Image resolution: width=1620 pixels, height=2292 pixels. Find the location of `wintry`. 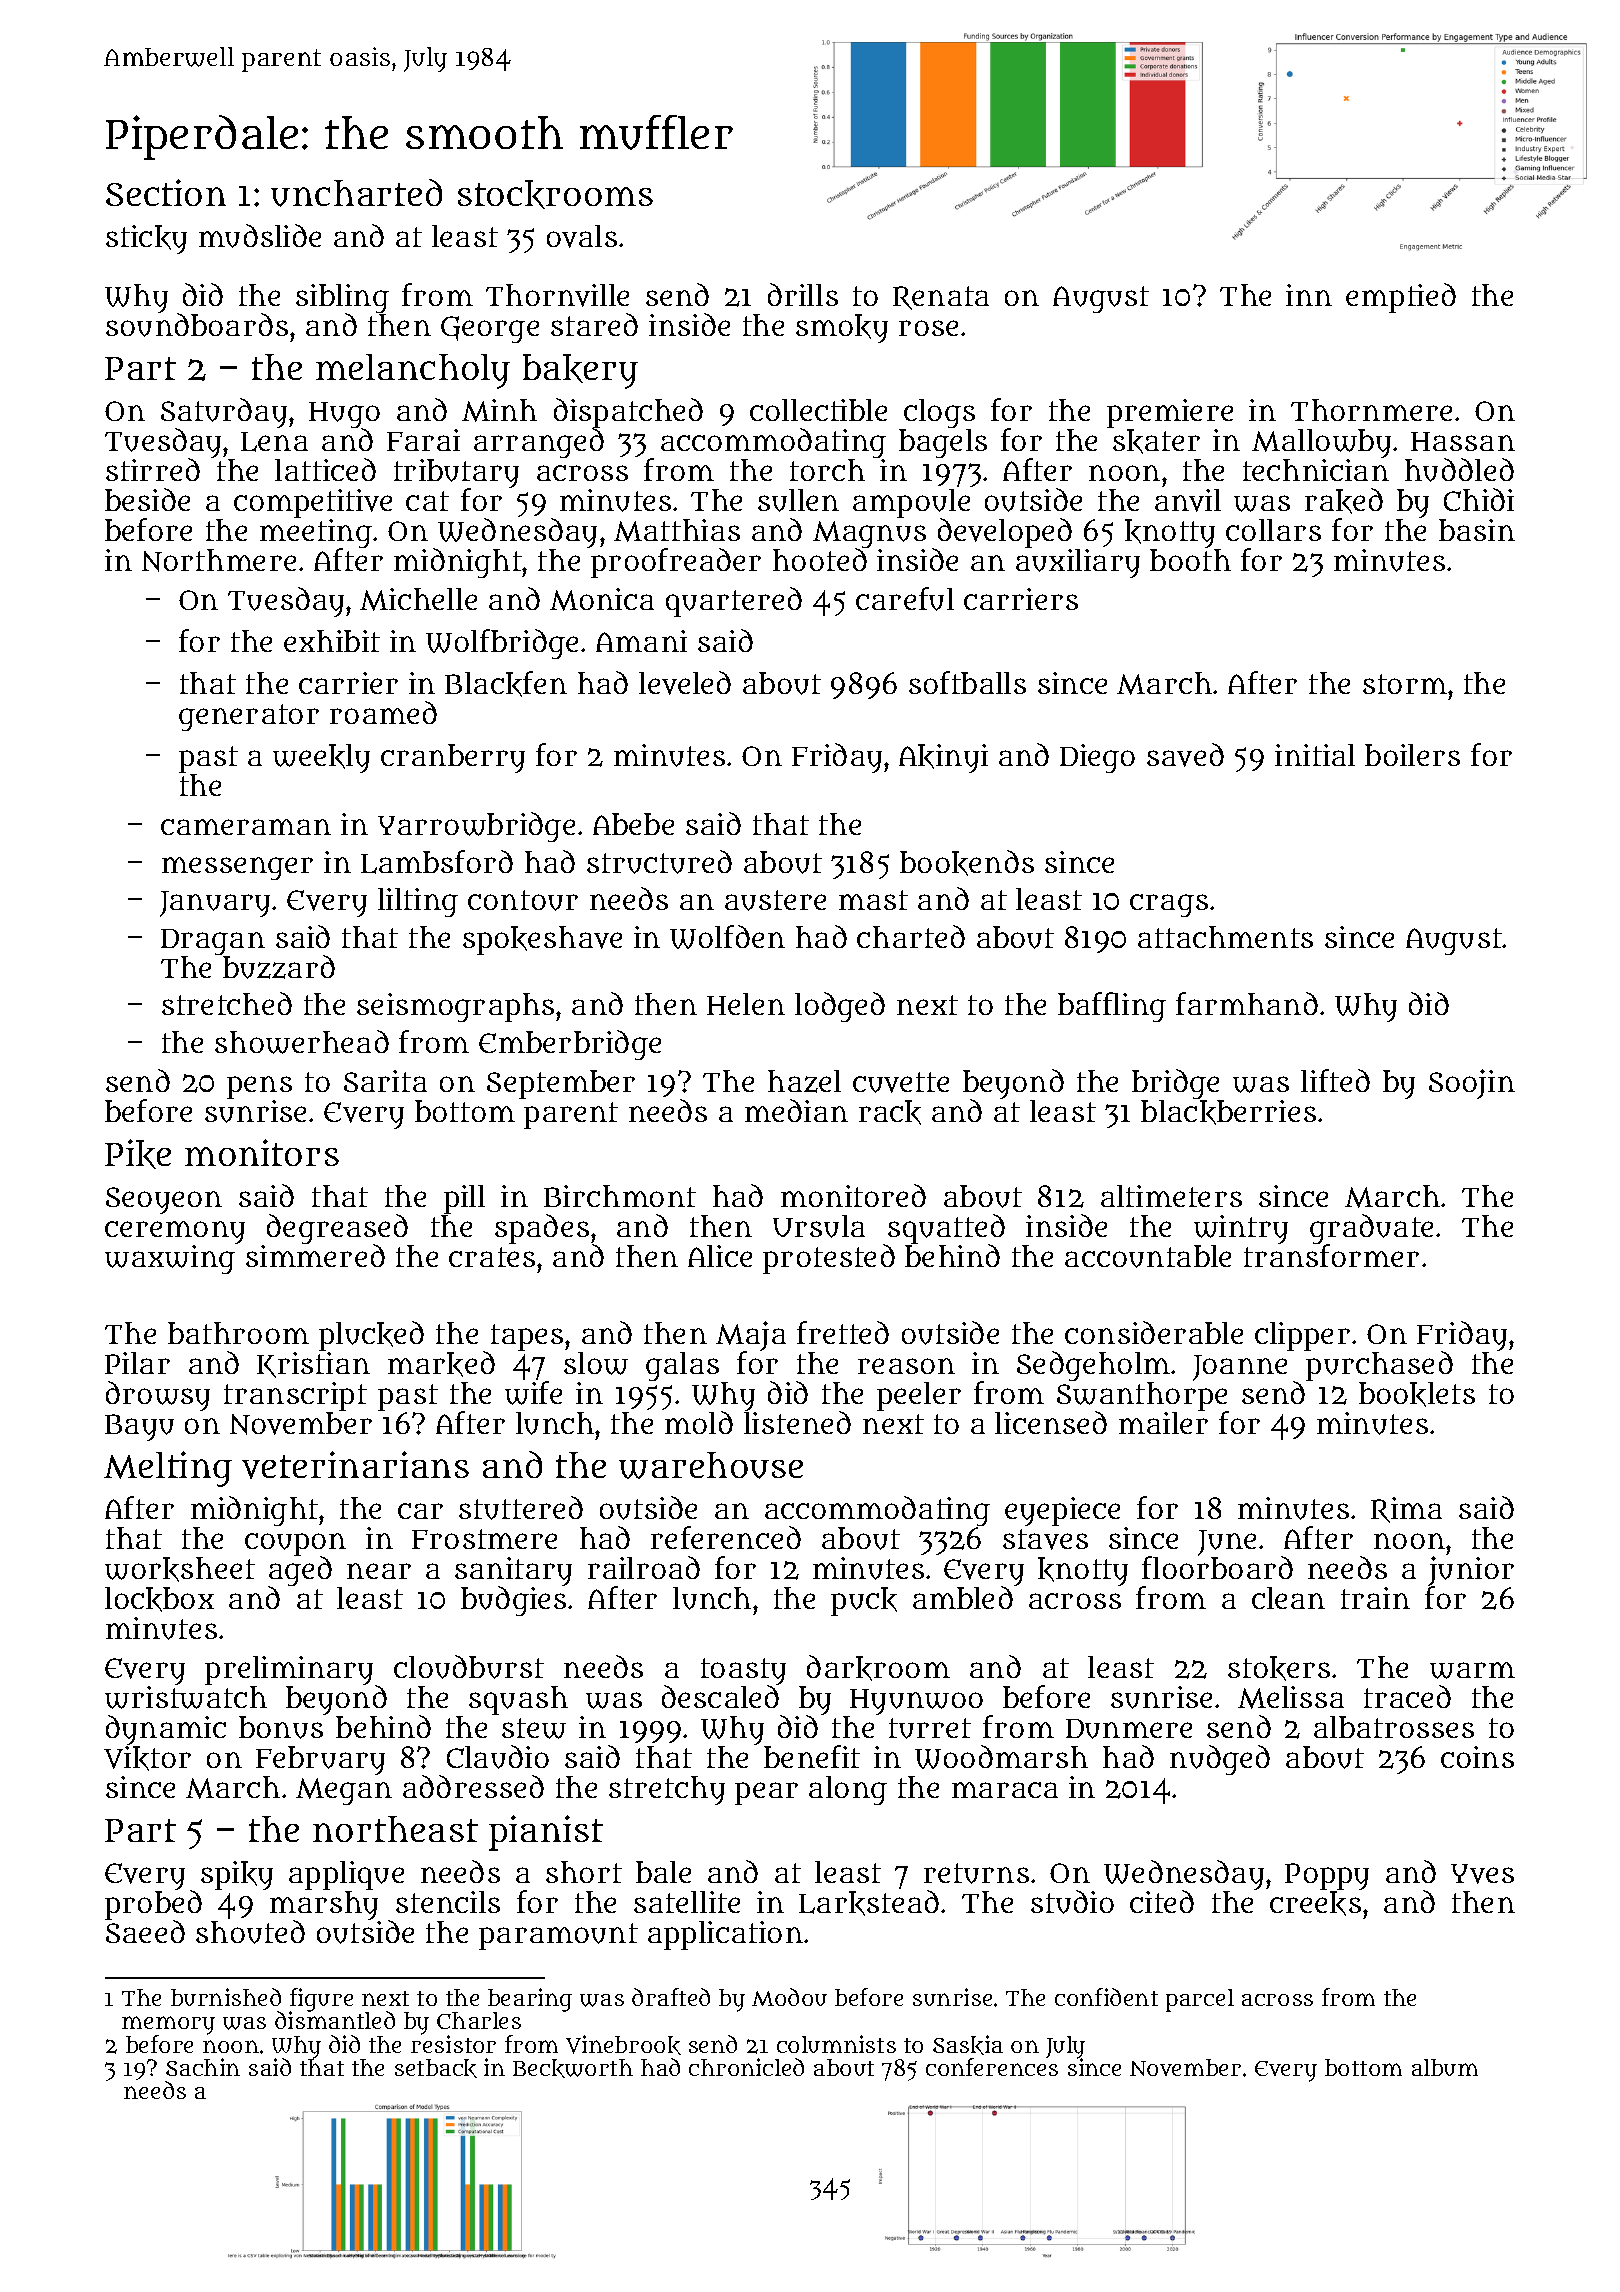

wintry is located at coordinates (1241, 1229).
